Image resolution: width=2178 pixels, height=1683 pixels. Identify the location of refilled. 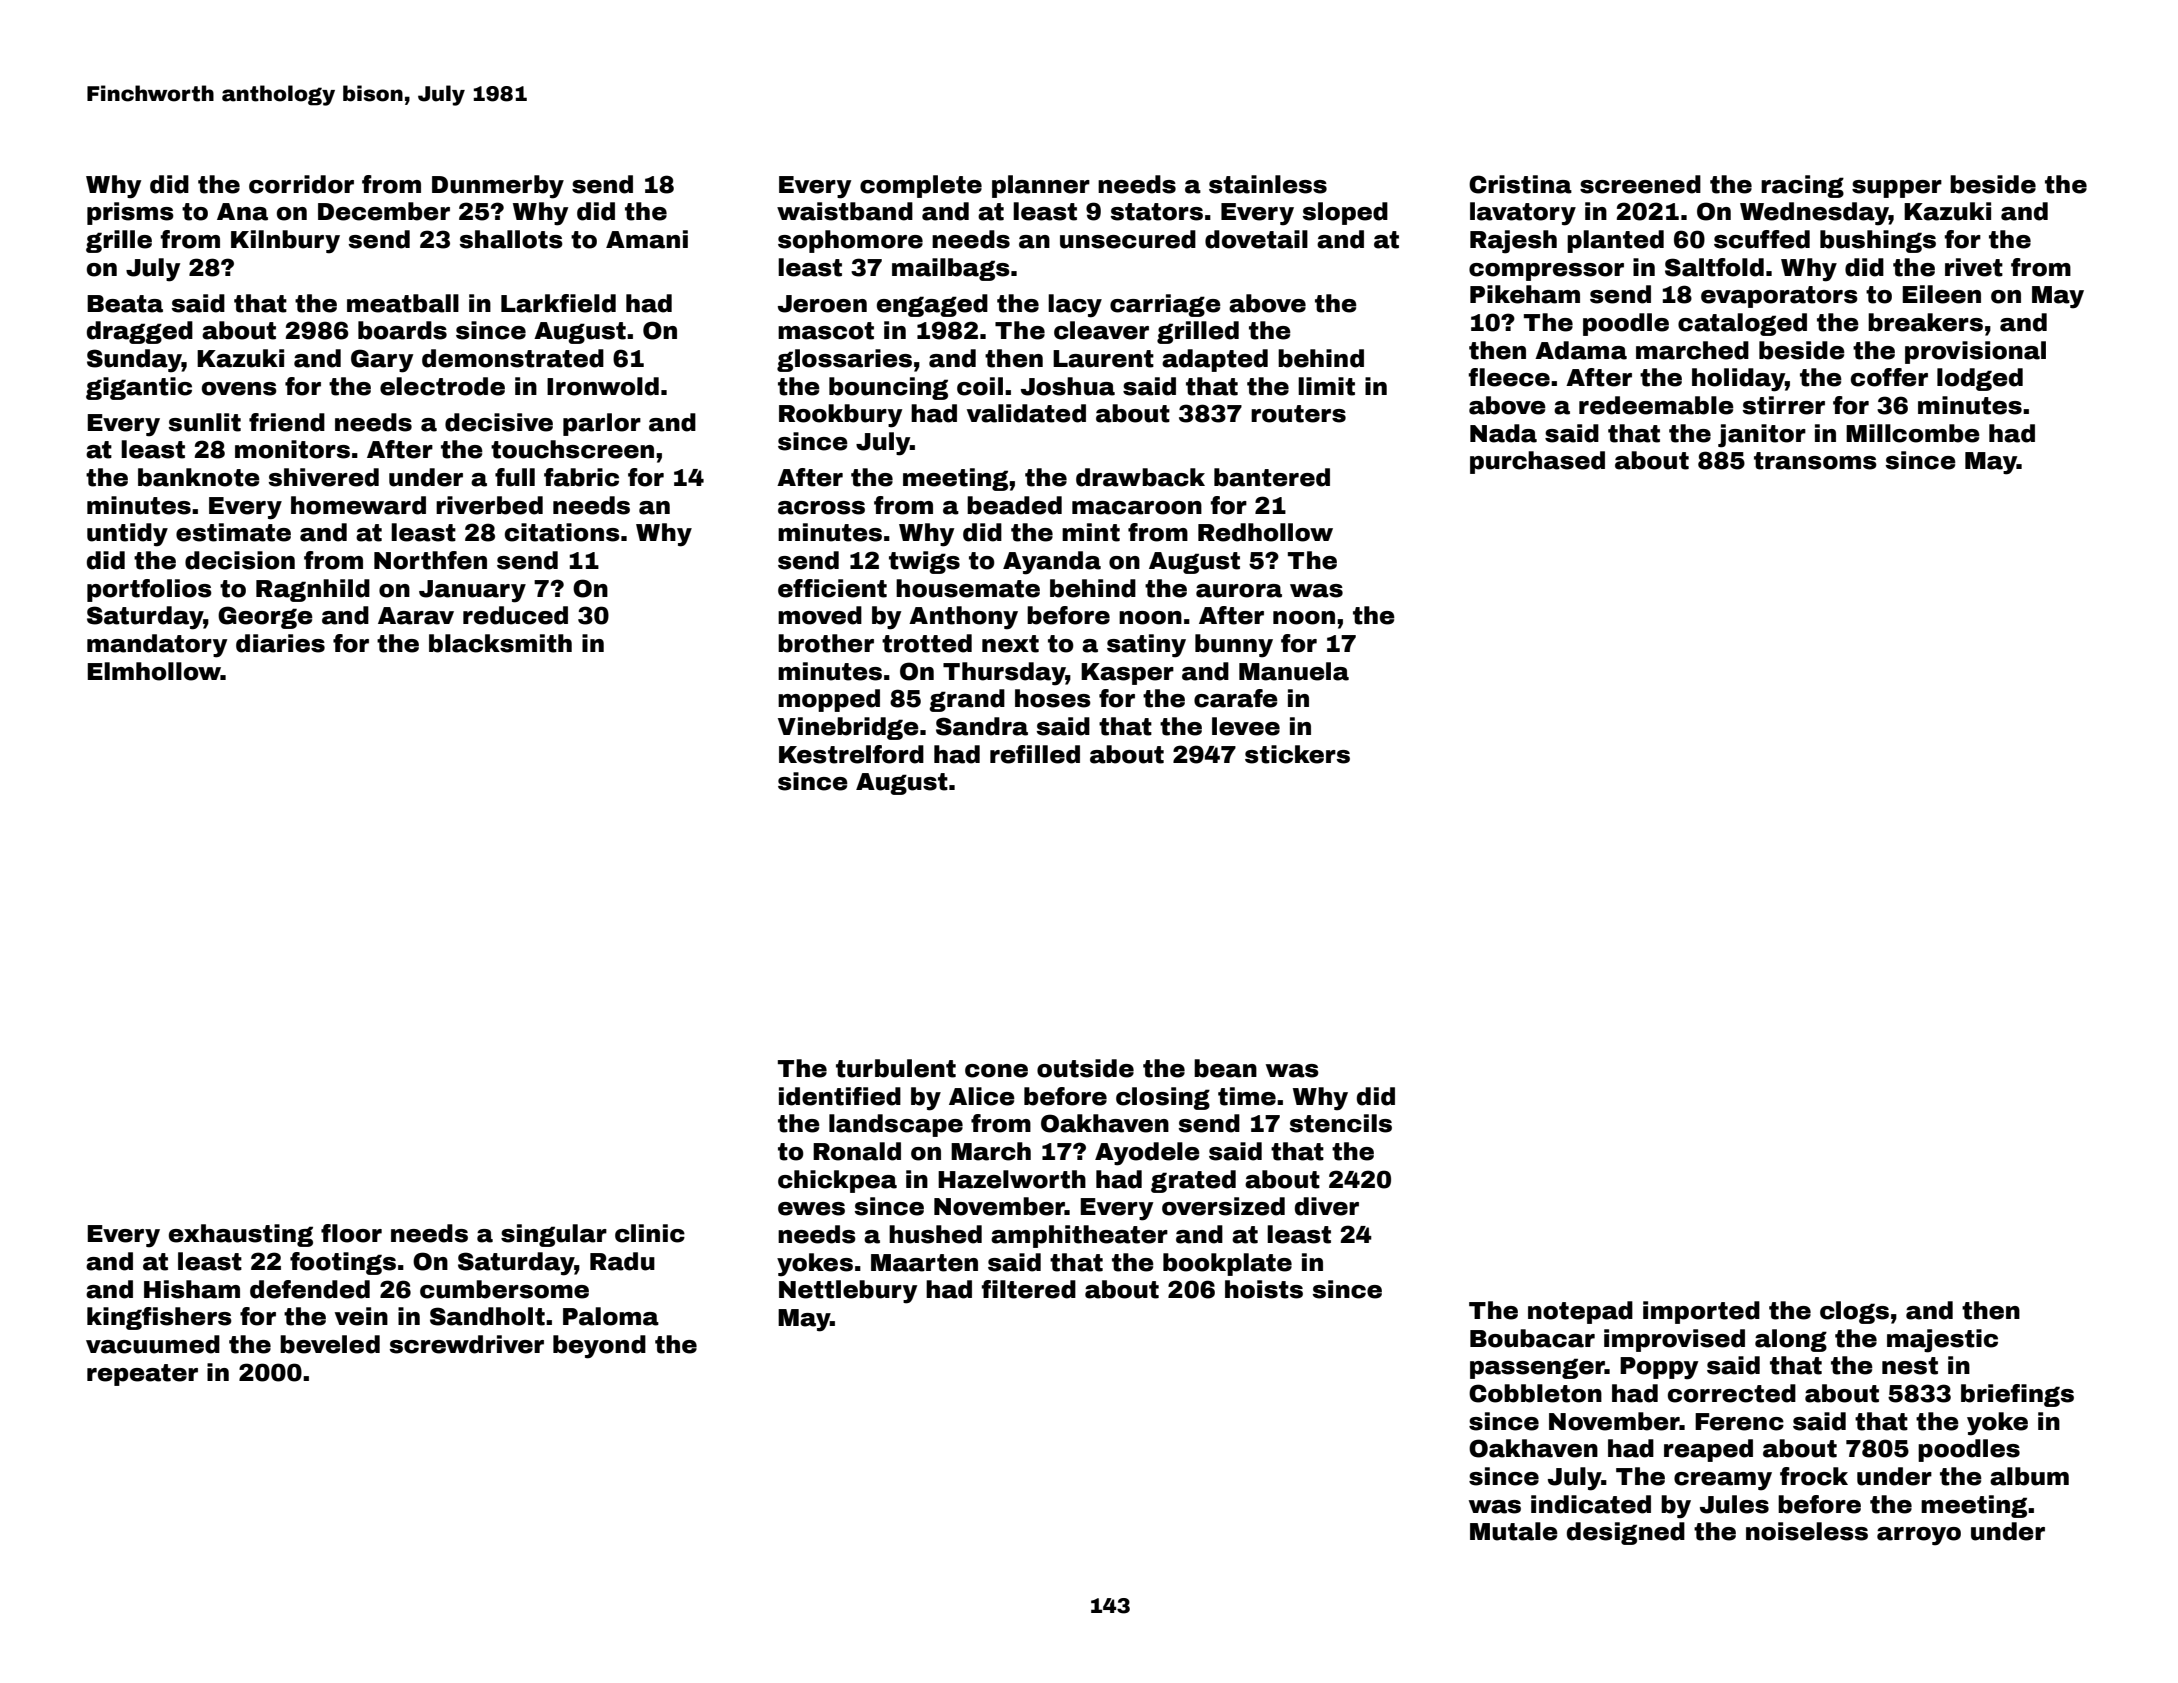
(1035, 754).
